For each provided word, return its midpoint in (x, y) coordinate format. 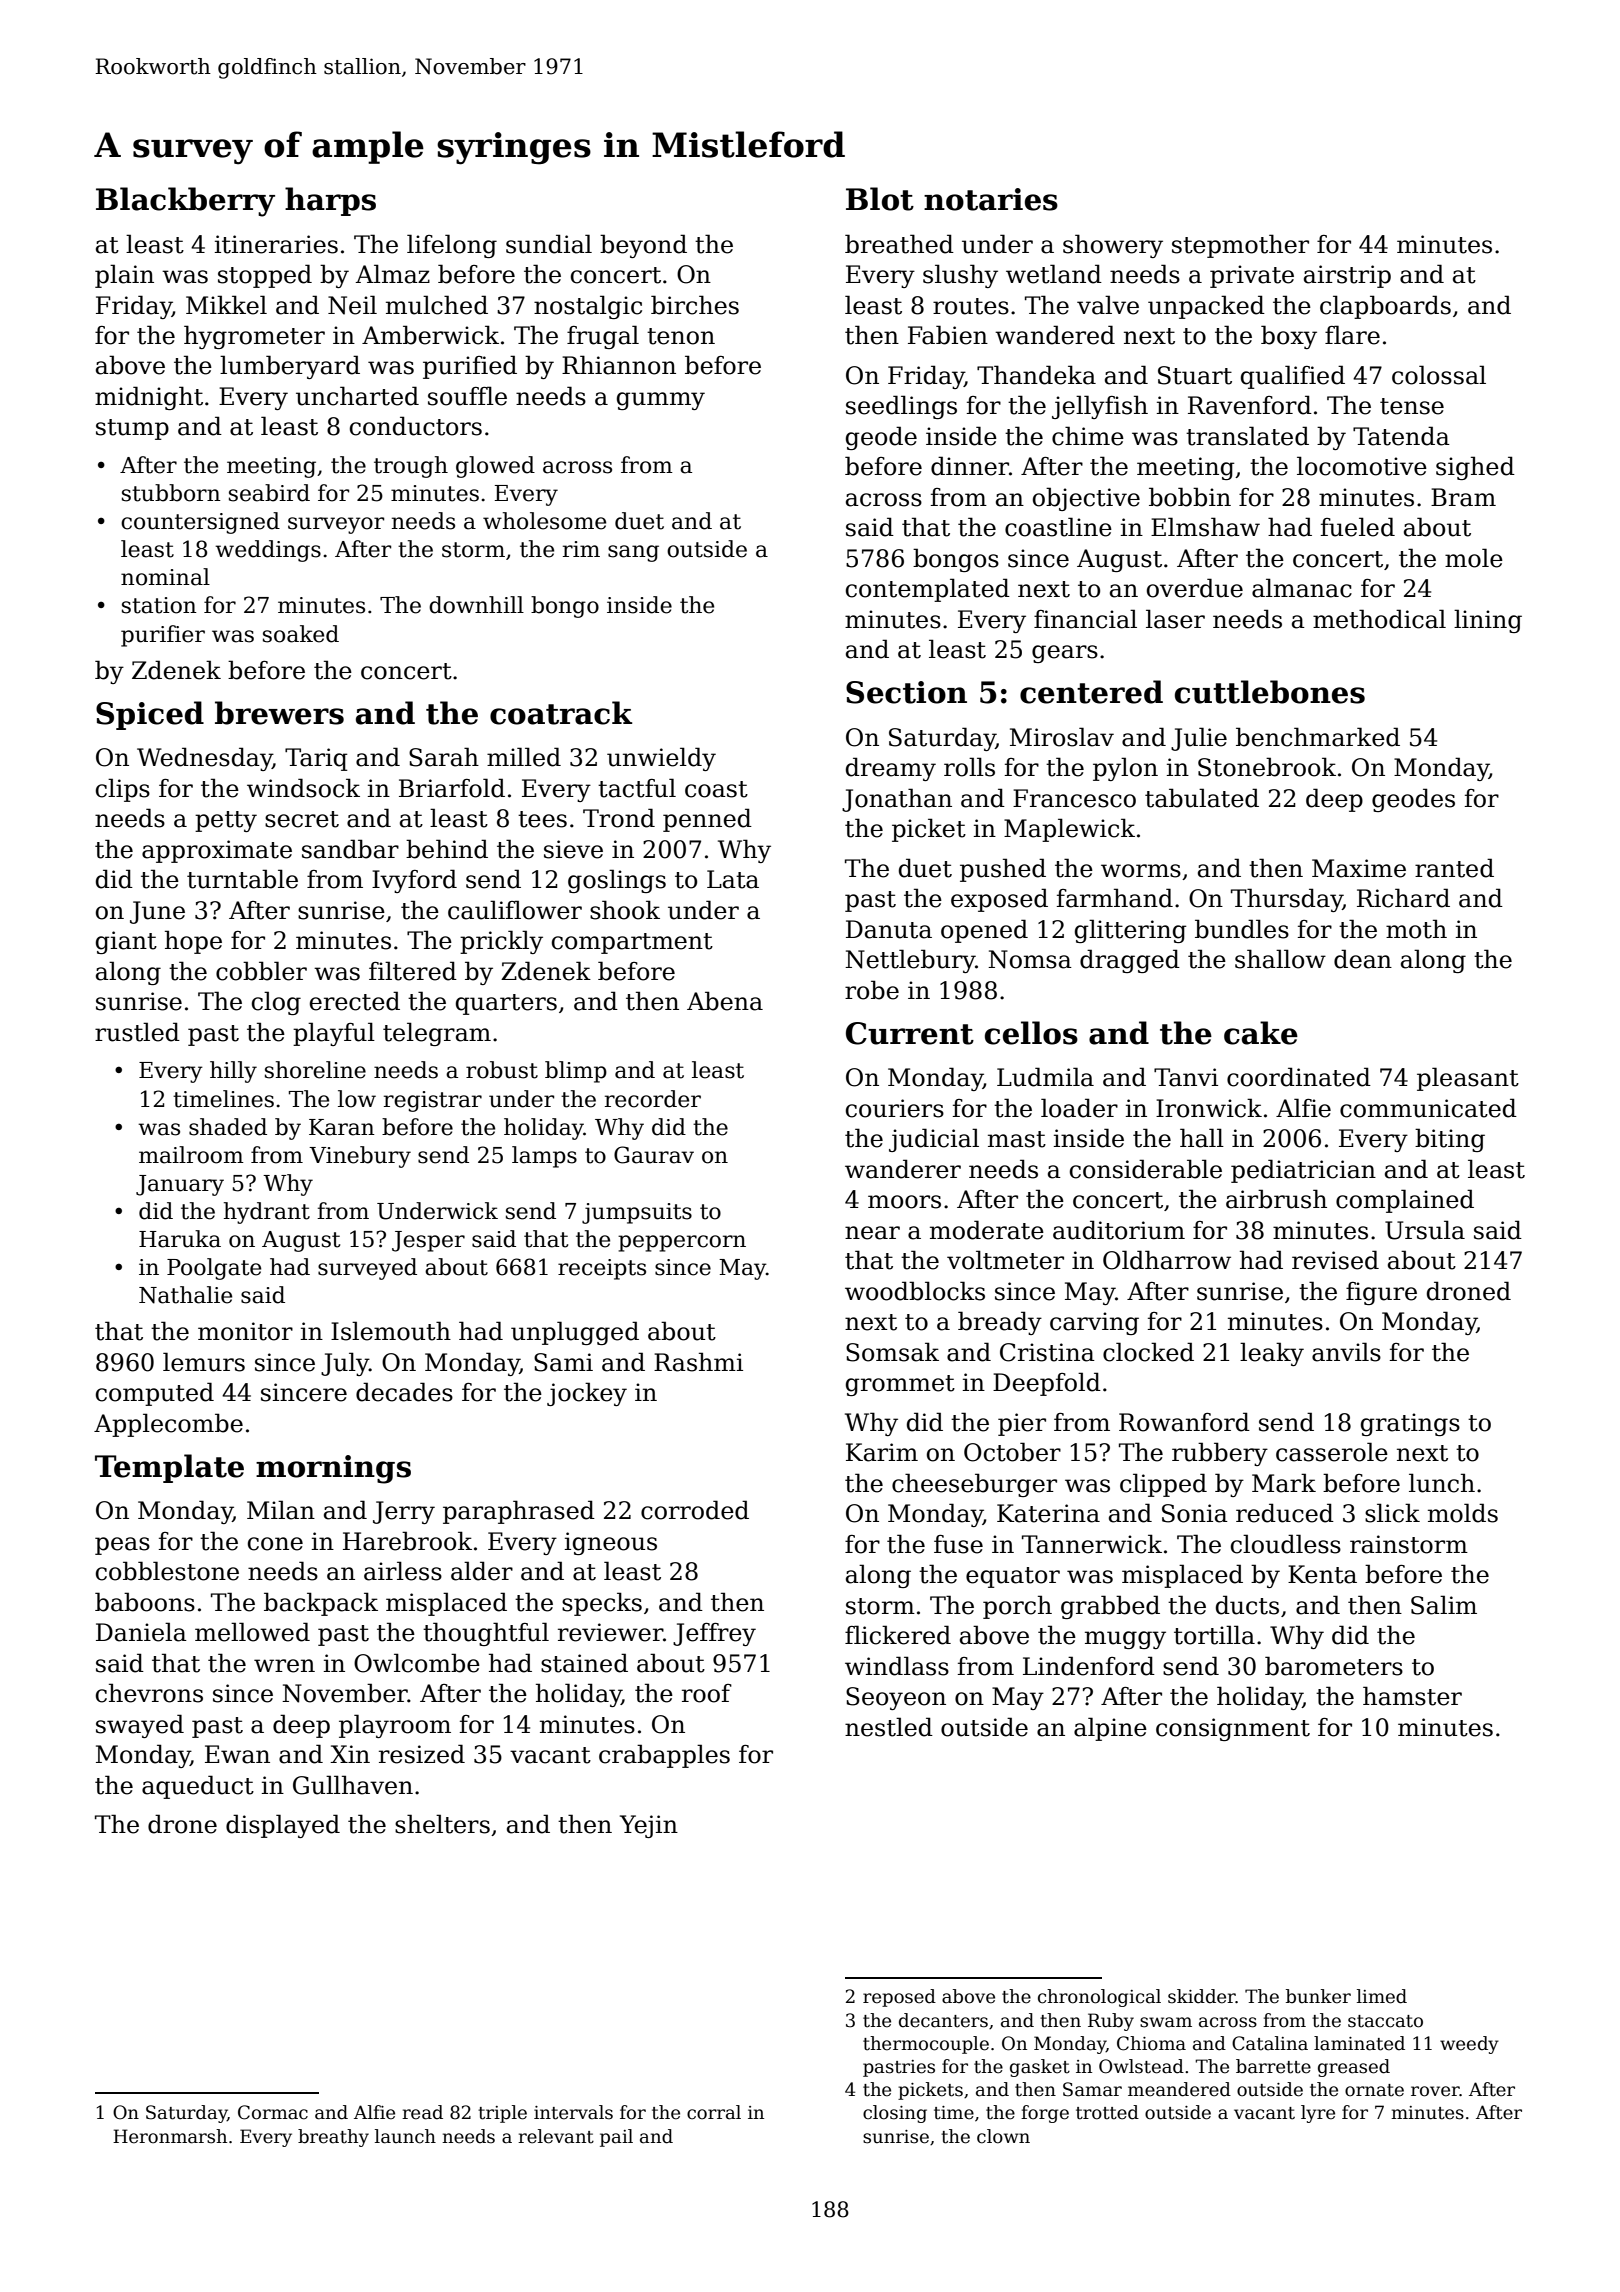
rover (1435, 2091)
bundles (1242, 929)
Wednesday (204, 759)
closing (895, 2114)
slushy (960, 276)
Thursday (1287, 900)
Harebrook (407, 1541)
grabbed (1110, 1607)
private (1252, 276)
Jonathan (897, 800)
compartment (632, 943)
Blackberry (185, 202)
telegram (437, 1034)
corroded (695, 1510)
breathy (333, 2138)
